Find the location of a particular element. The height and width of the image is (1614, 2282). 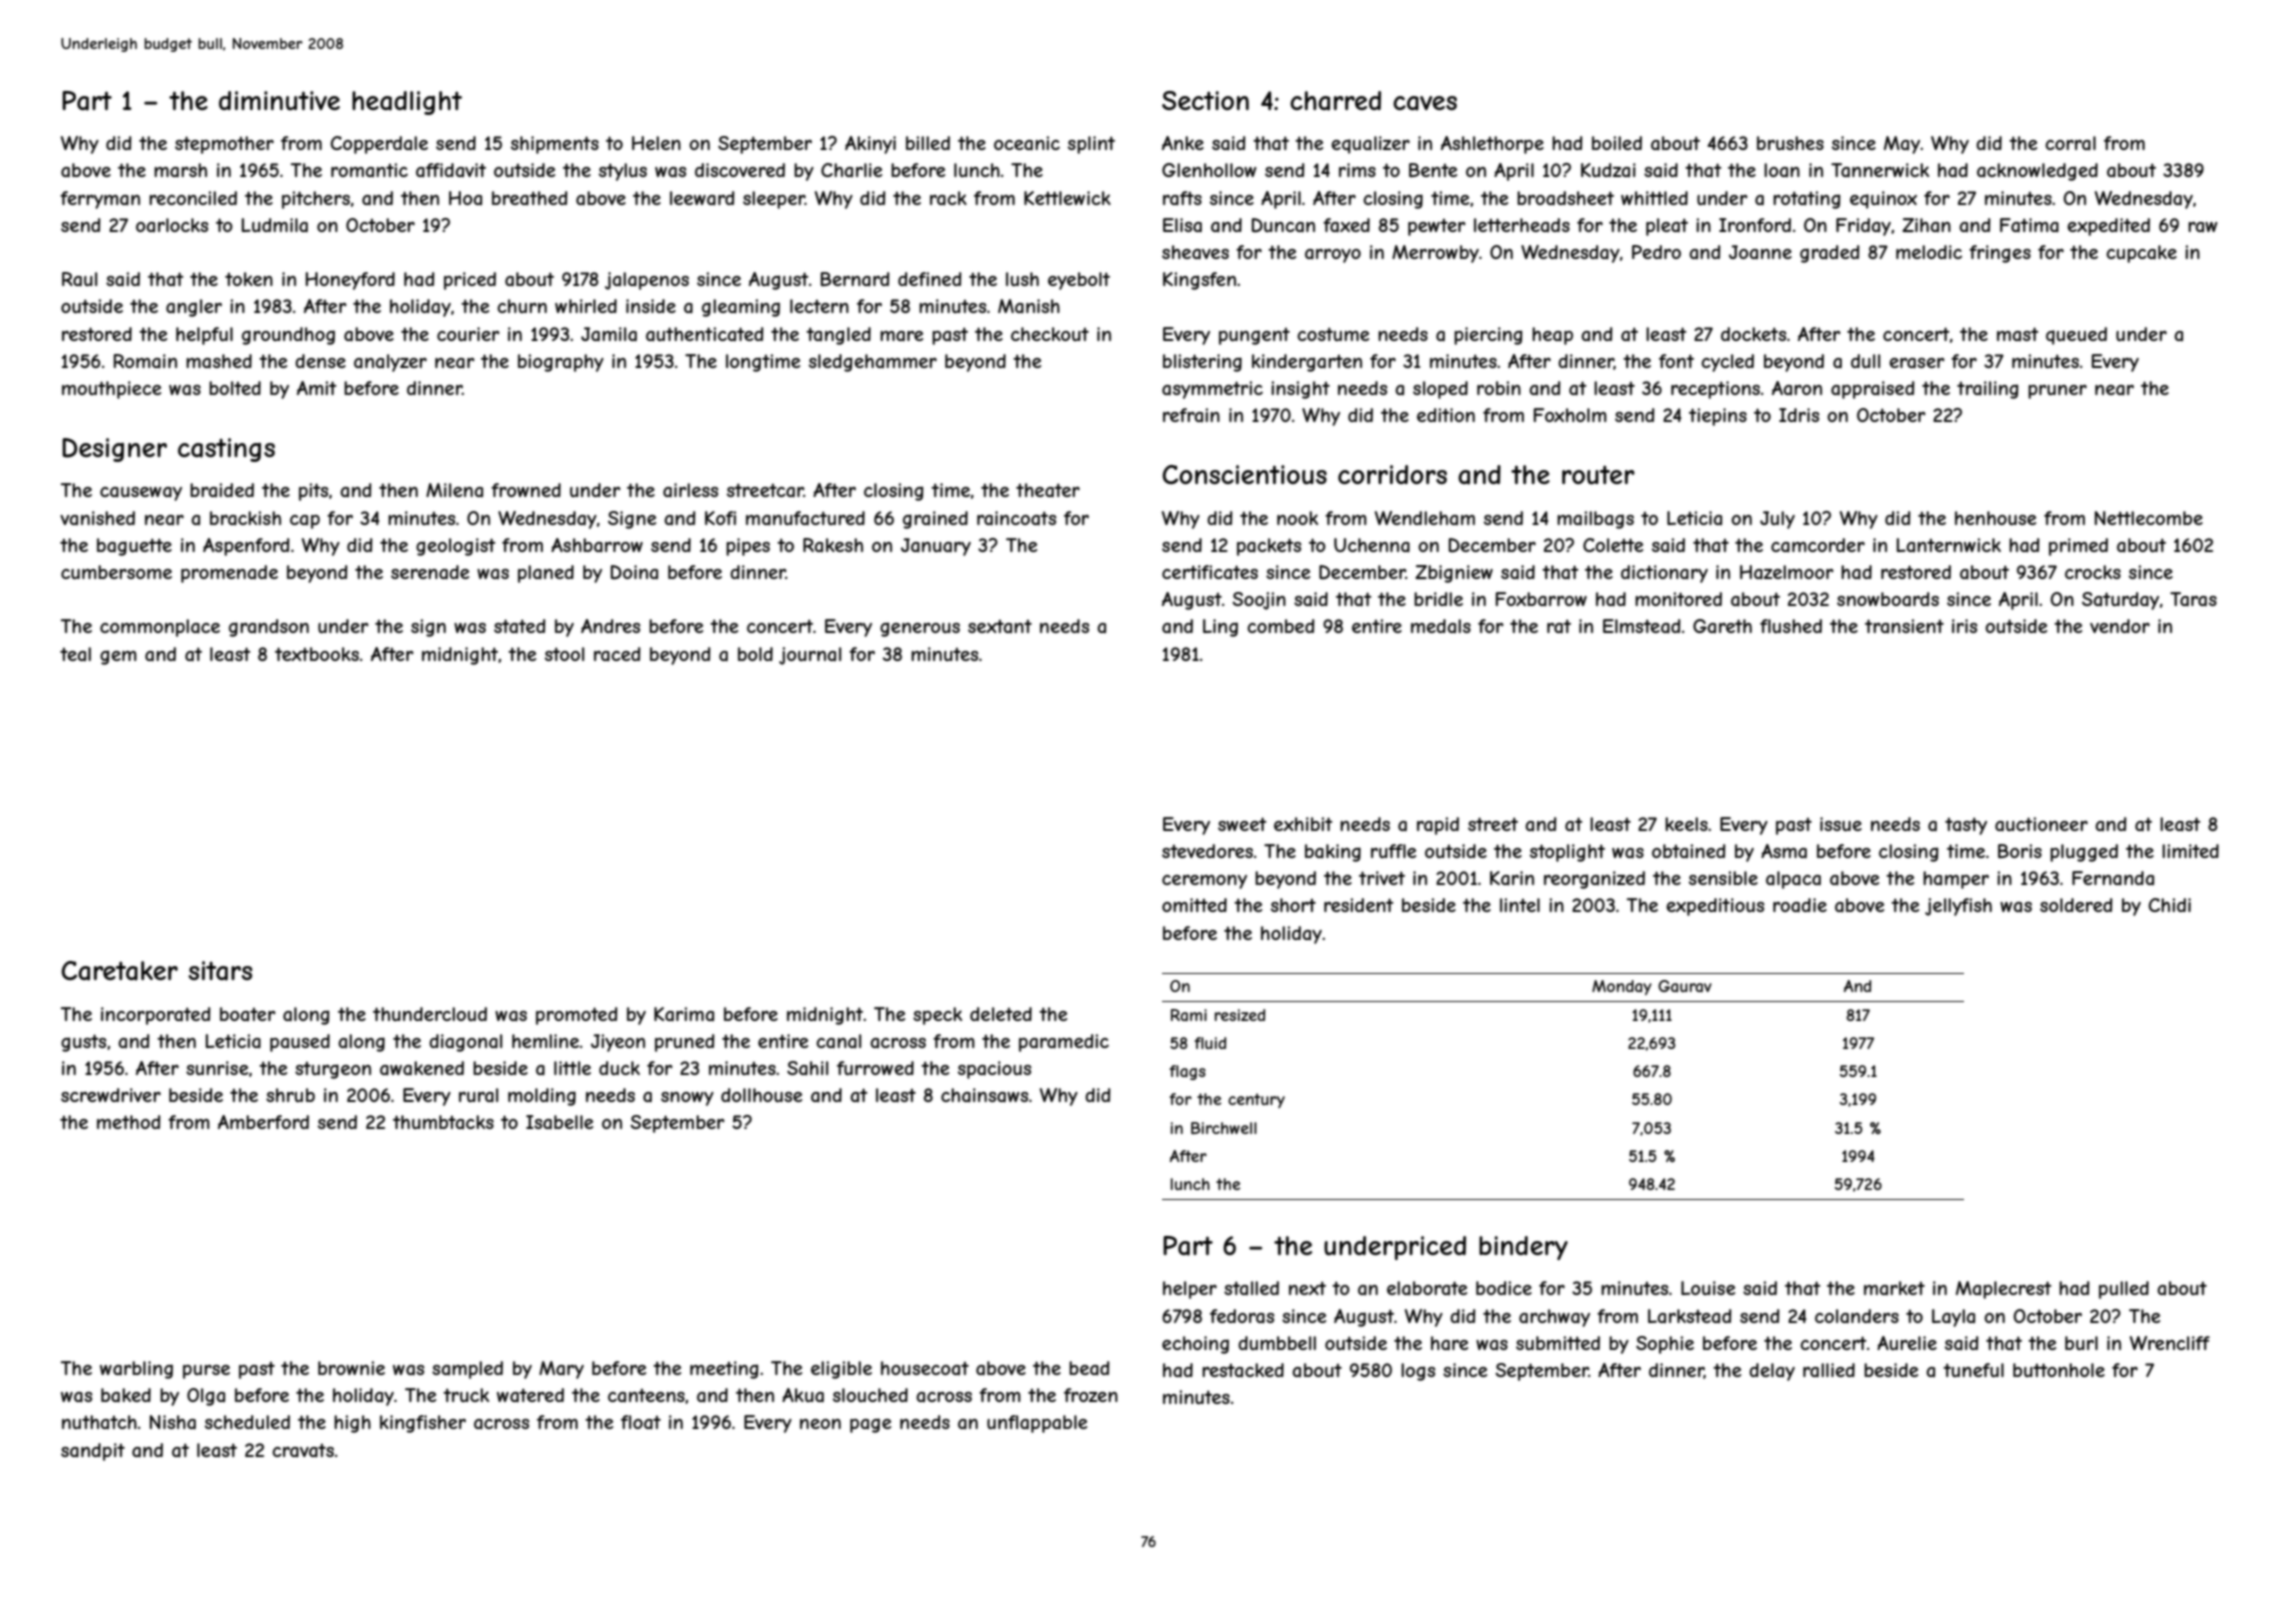

Section is located at coordinates (1205, 100).
